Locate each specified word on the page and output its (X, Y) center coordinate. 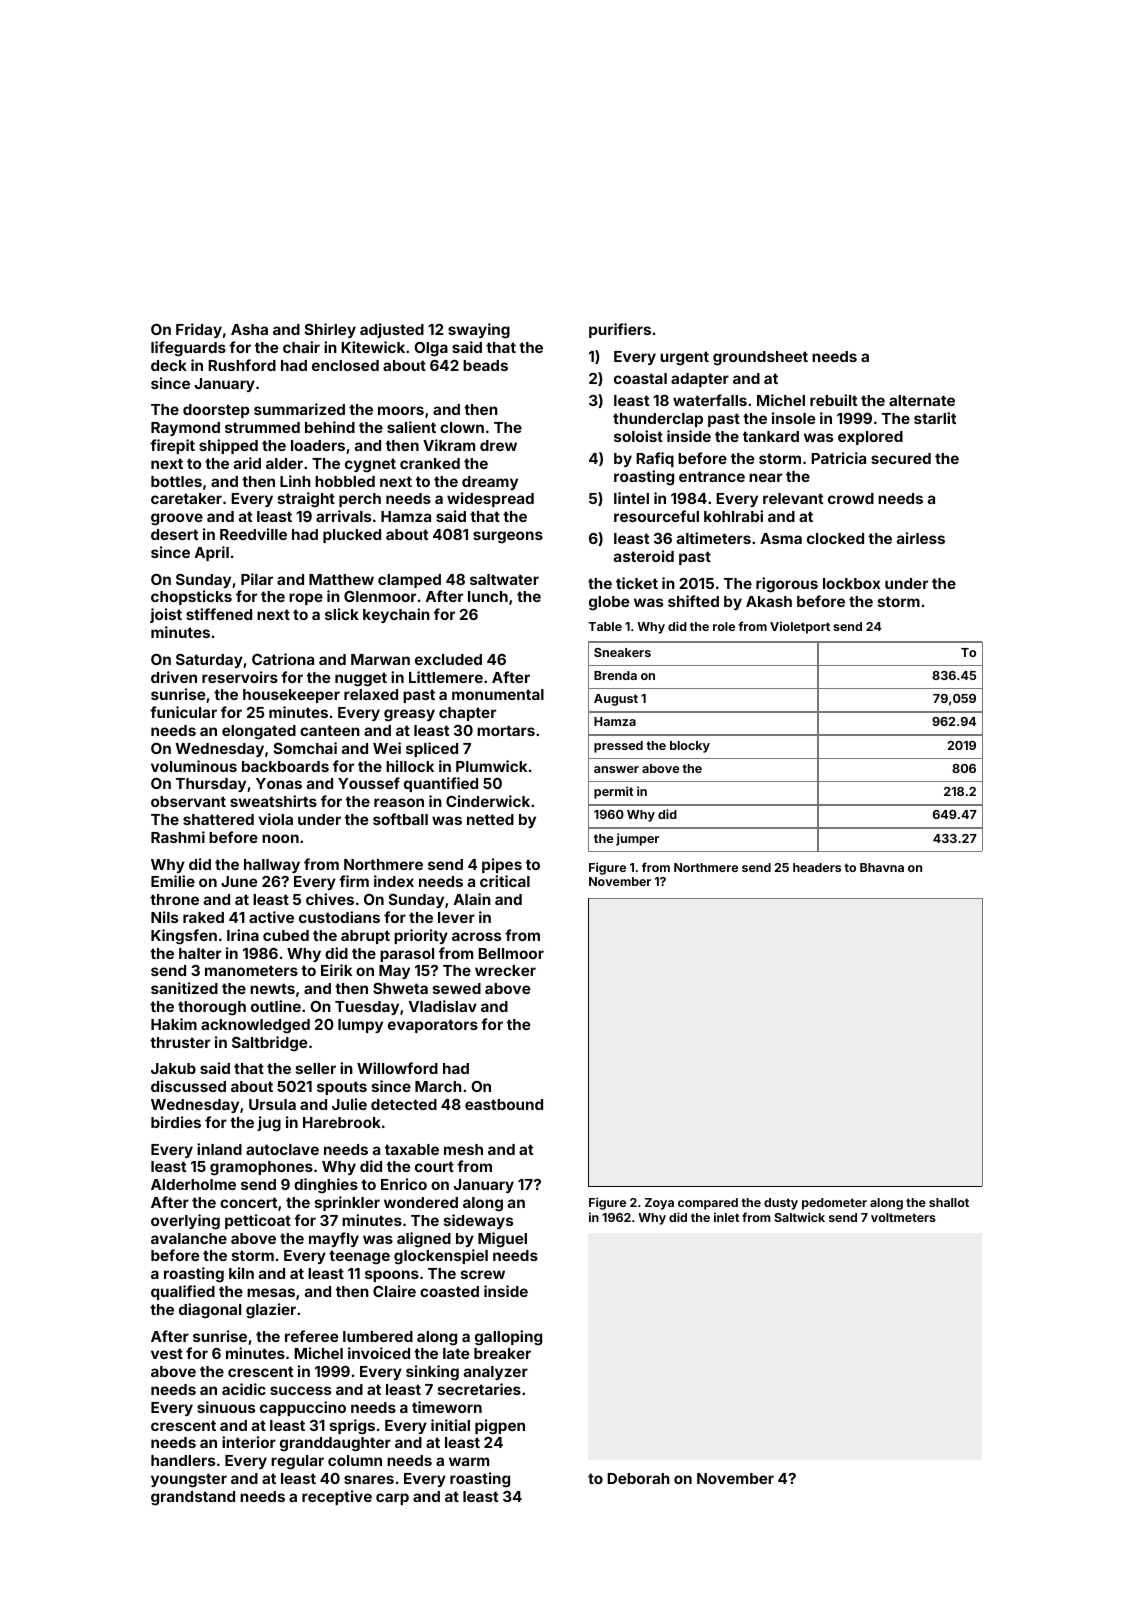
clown (462, 427)
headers (817, 867)
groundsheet (760, 358)
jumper (637, 839)
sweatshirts (273, 801)
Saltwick (799, 1217)
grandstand (193, 1498)
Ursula (272, 1104)
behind (330, 427)
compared (708, 1204)
